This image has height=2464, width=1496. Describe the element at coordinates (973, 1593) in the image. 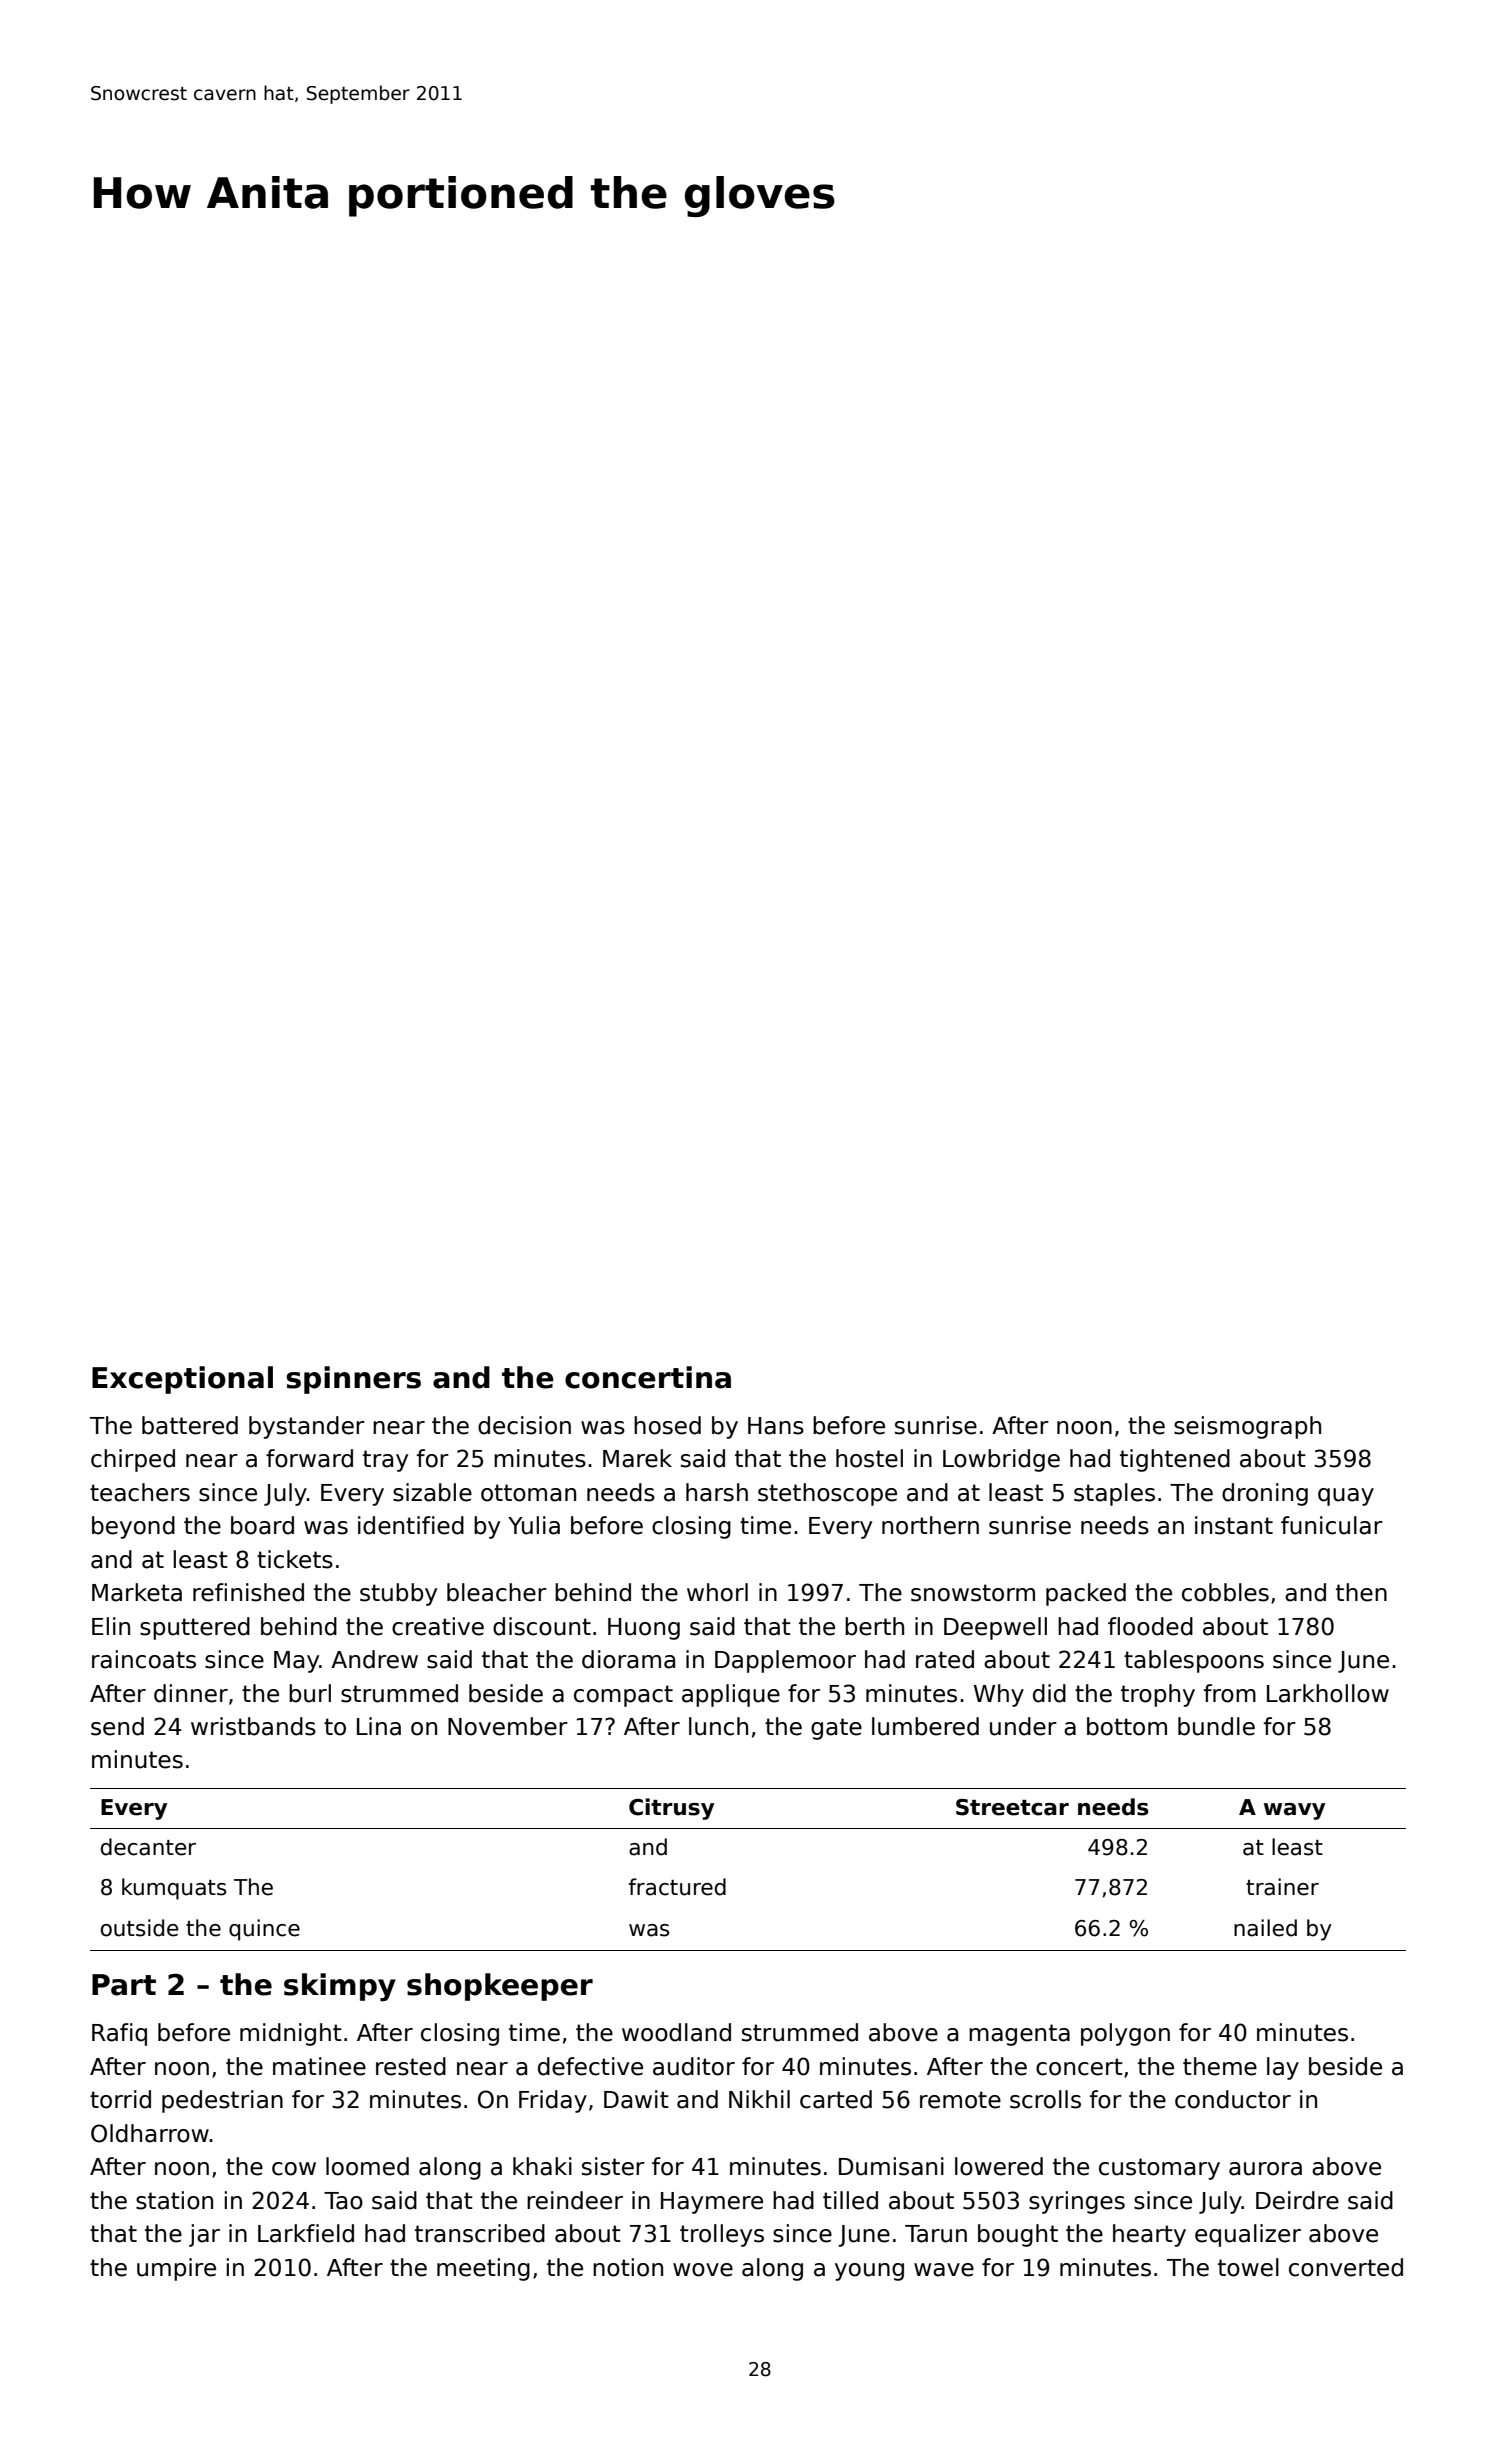

I see `snowstorm` at that location.
